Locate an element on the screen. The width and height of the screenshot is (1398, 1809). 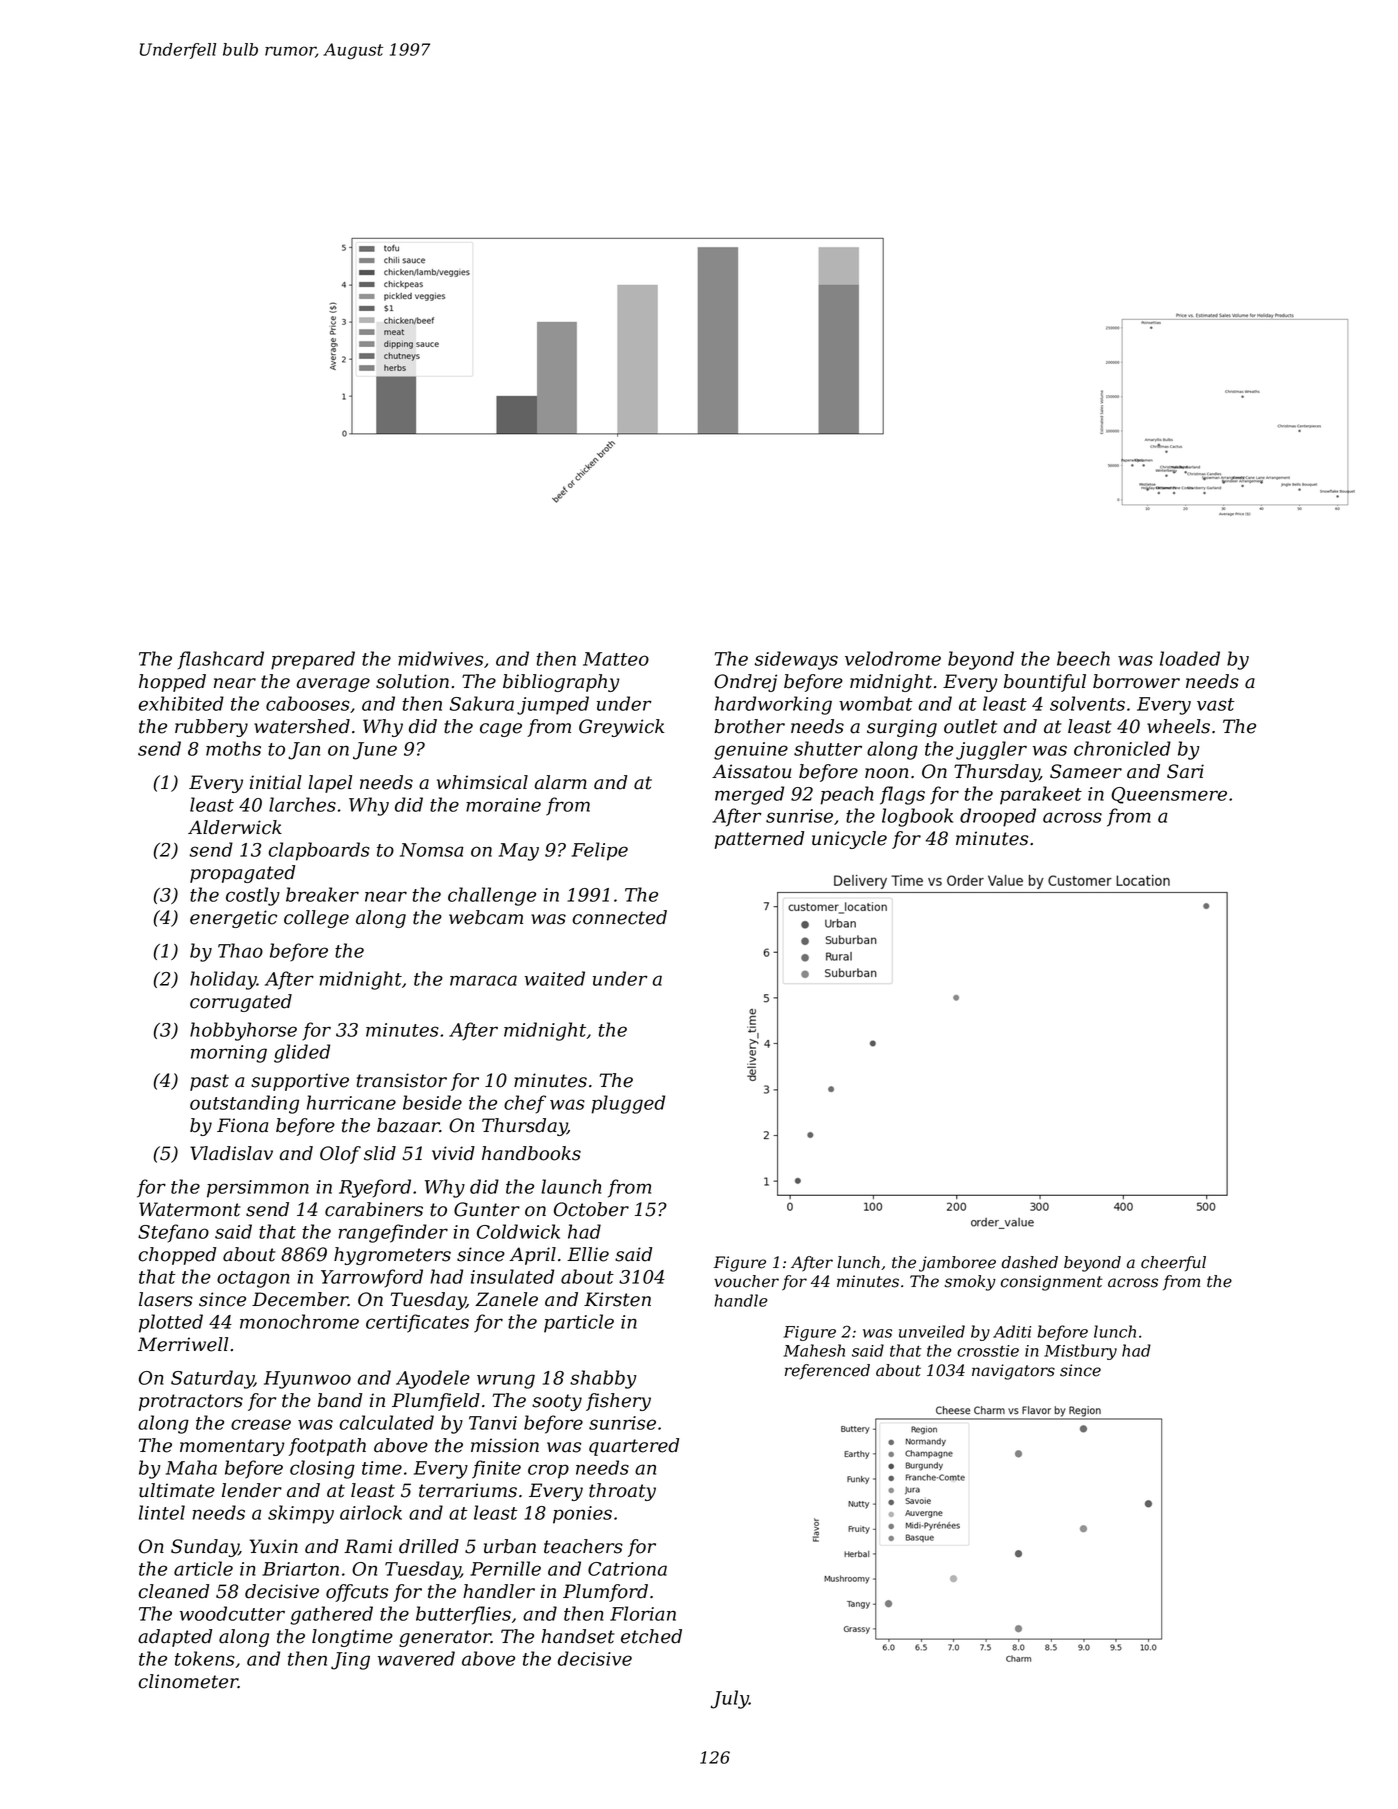
Fiona is located at coordinates (242, 1125).
